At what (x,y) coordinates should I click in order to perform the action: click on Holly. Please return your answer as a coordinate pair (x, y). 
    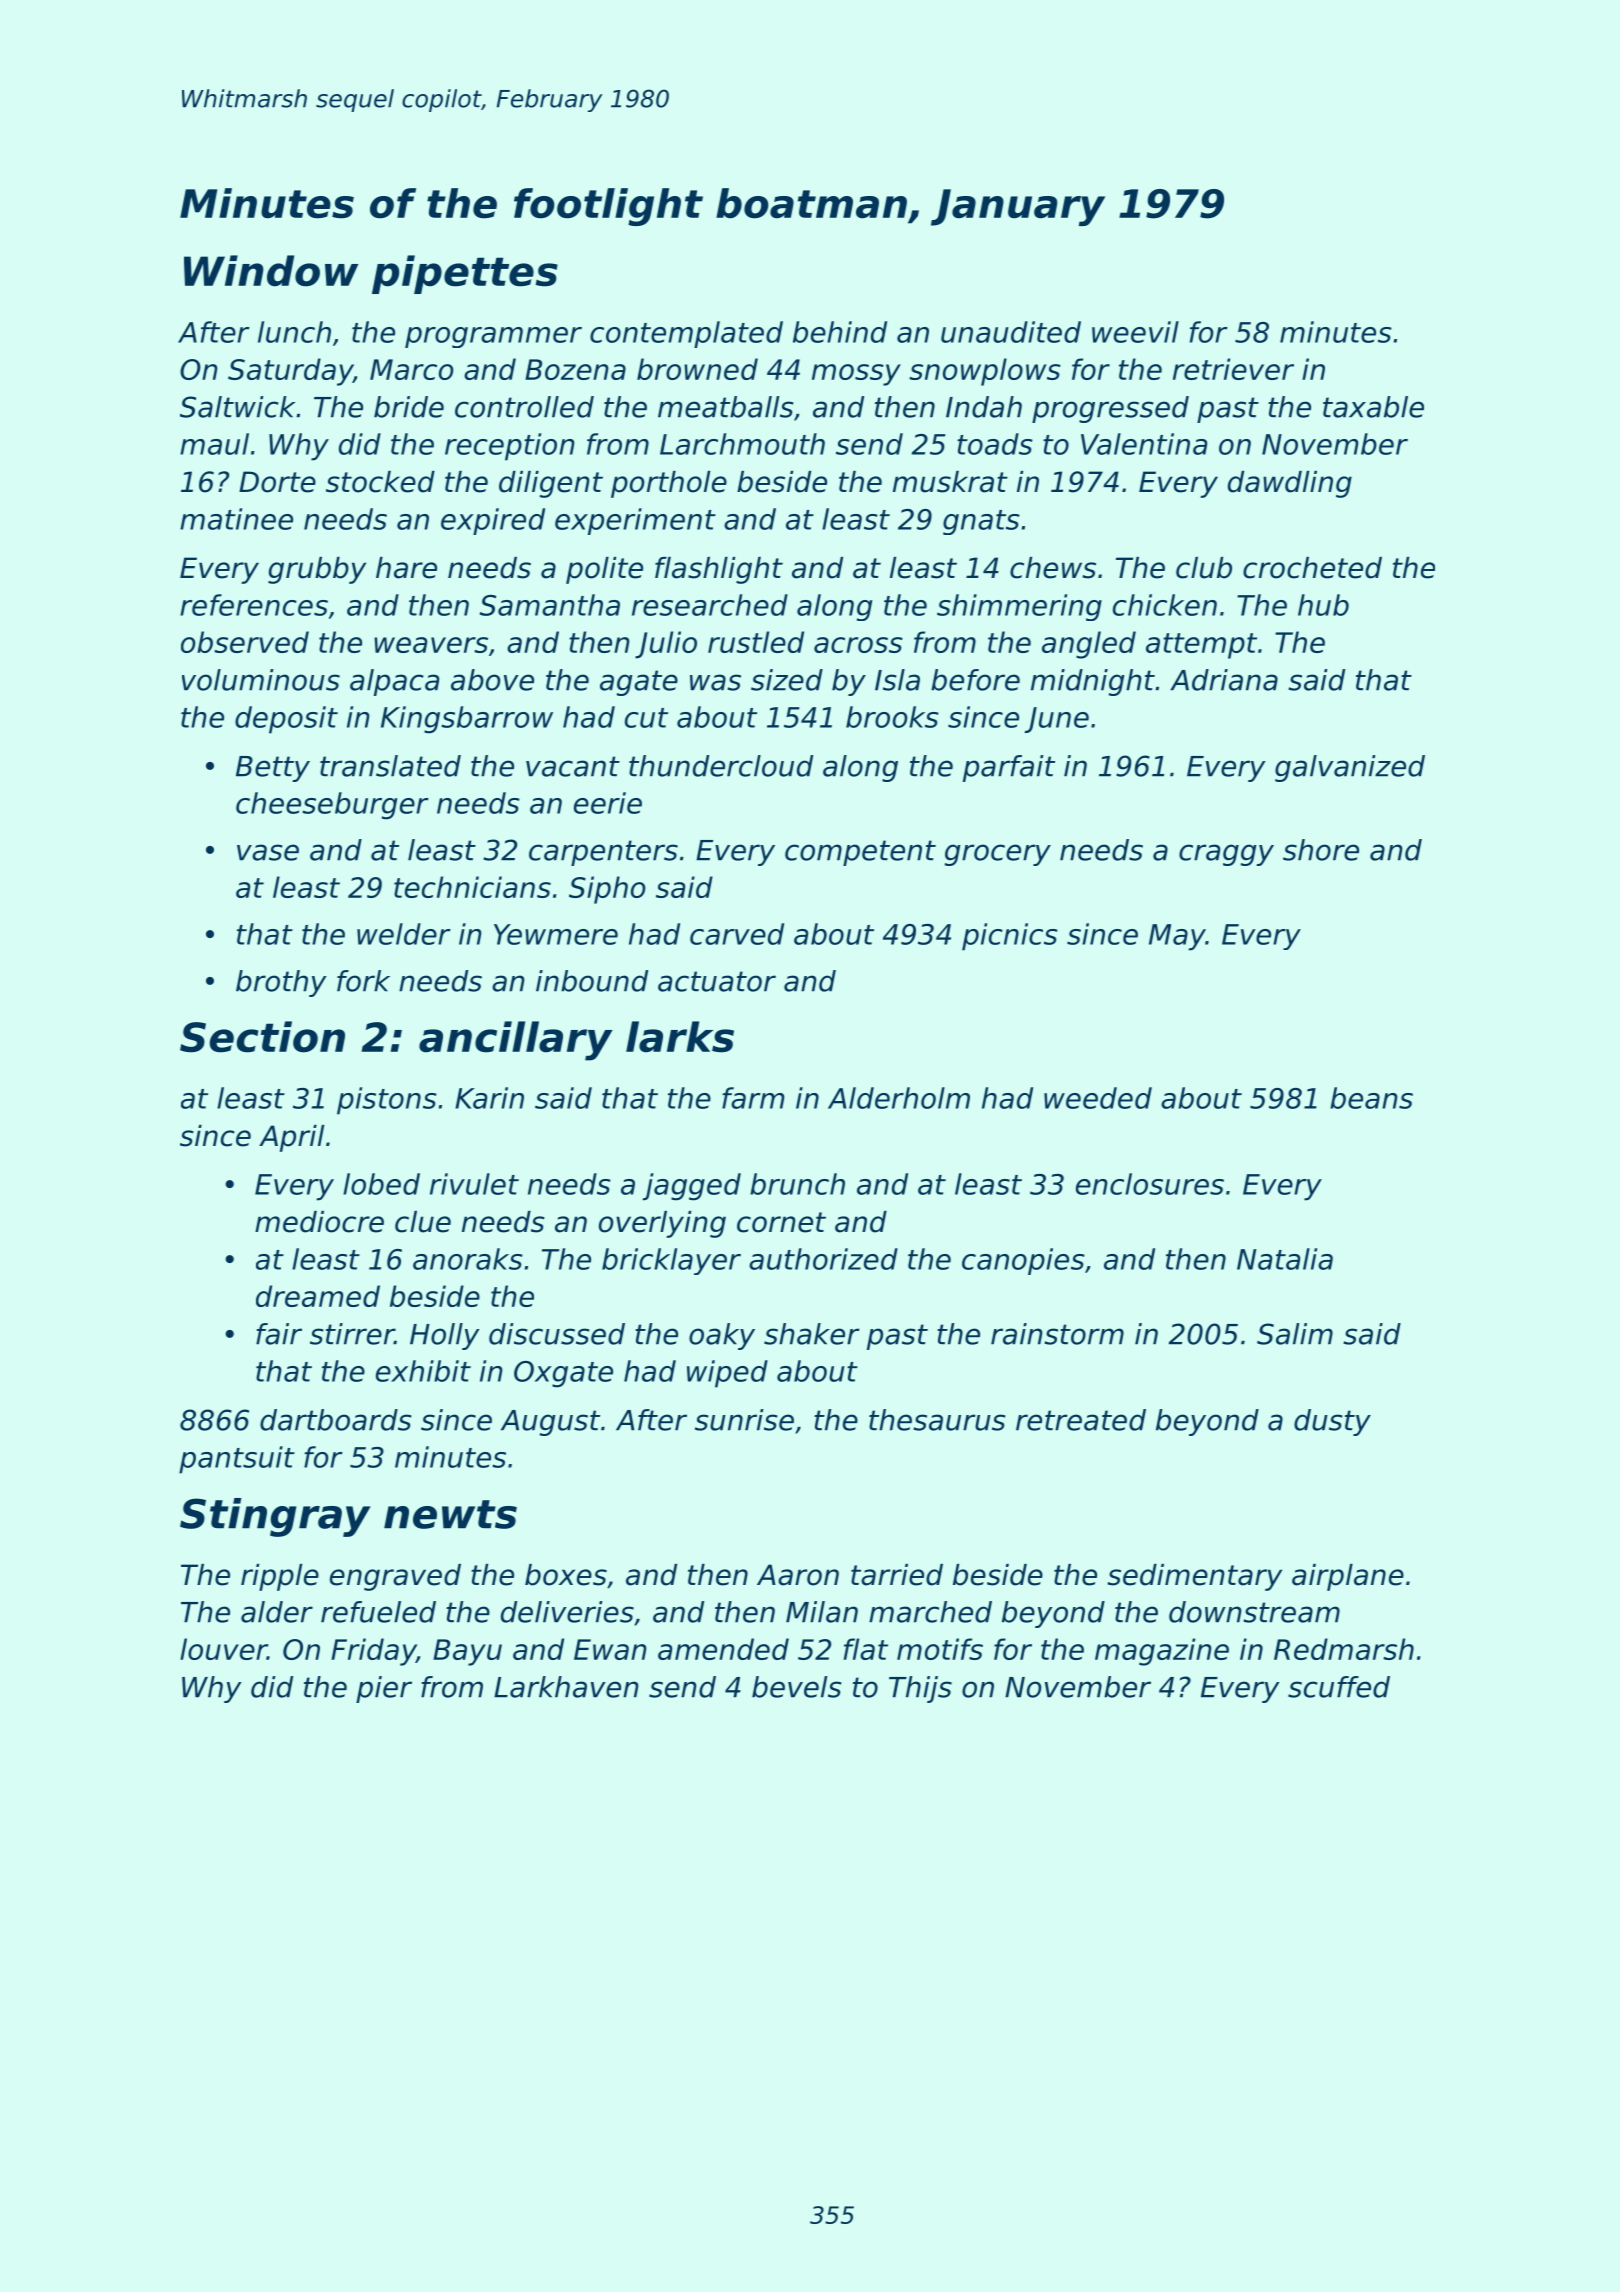
    Looking at the image, I should click on (445, 1336).
